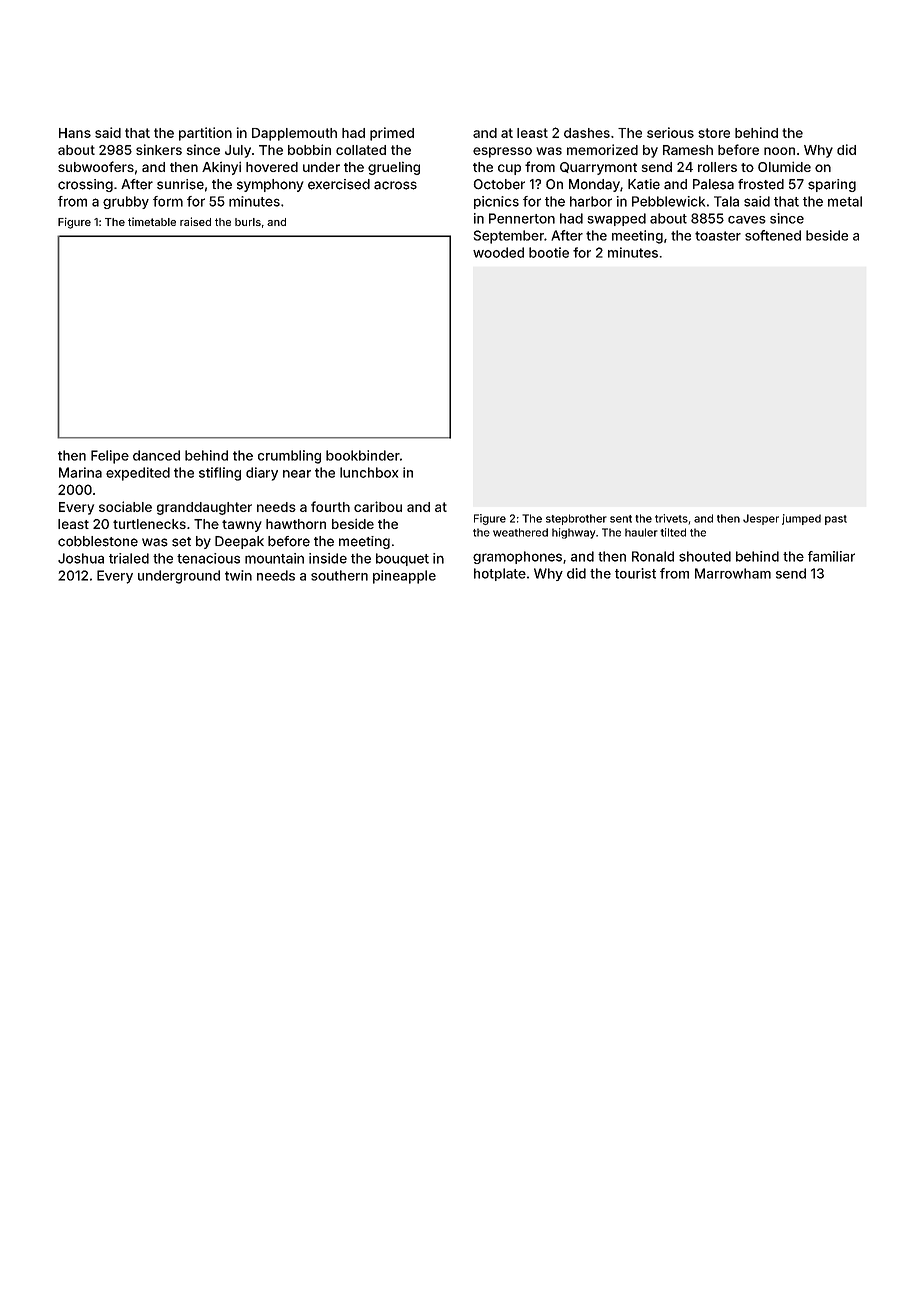 The height and width of the image is (1308, 924). I want to click on near, so click(297, 474).
